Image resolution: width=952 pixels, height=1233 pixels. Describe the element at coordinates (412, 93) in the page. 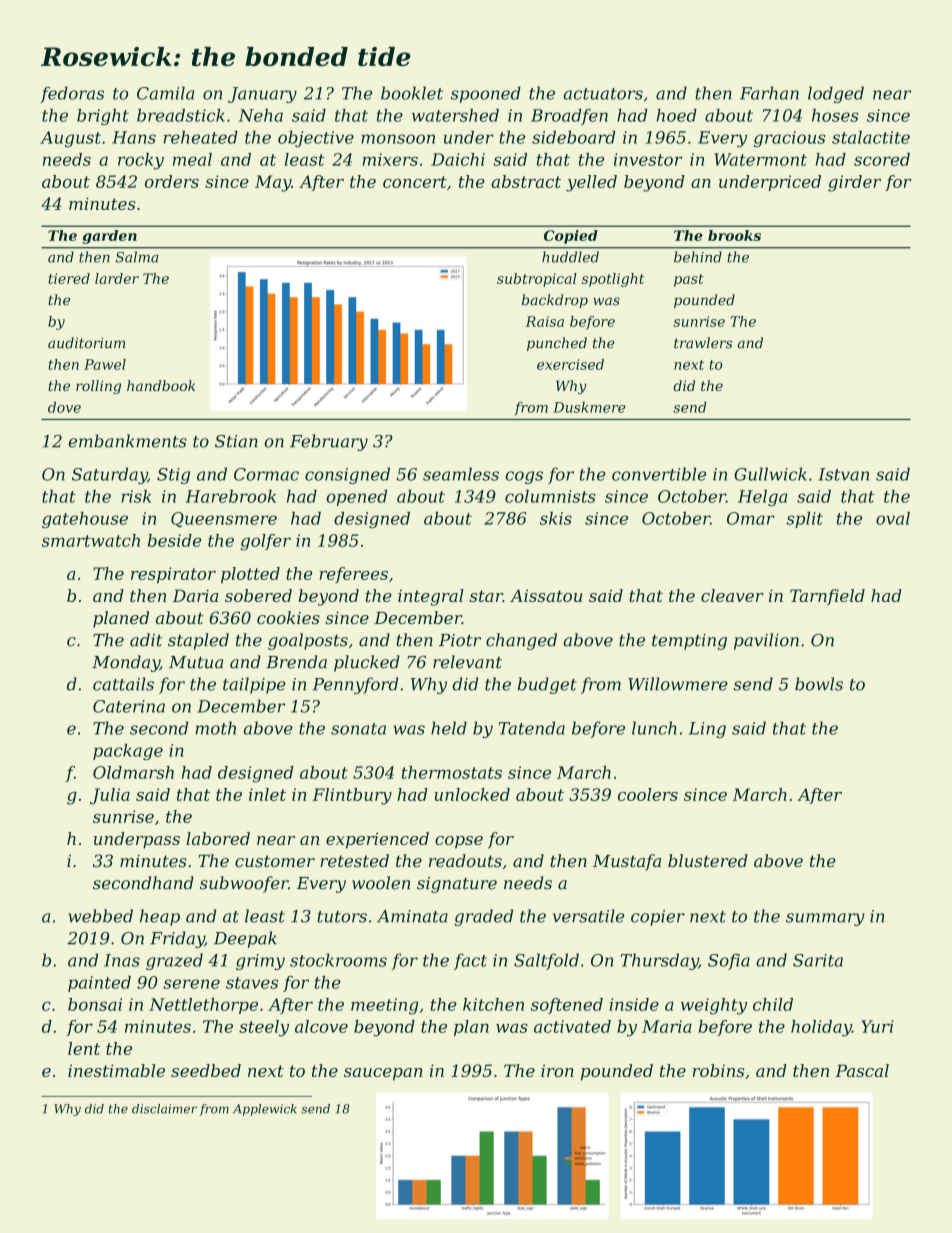

I see `booklet` at that location.
